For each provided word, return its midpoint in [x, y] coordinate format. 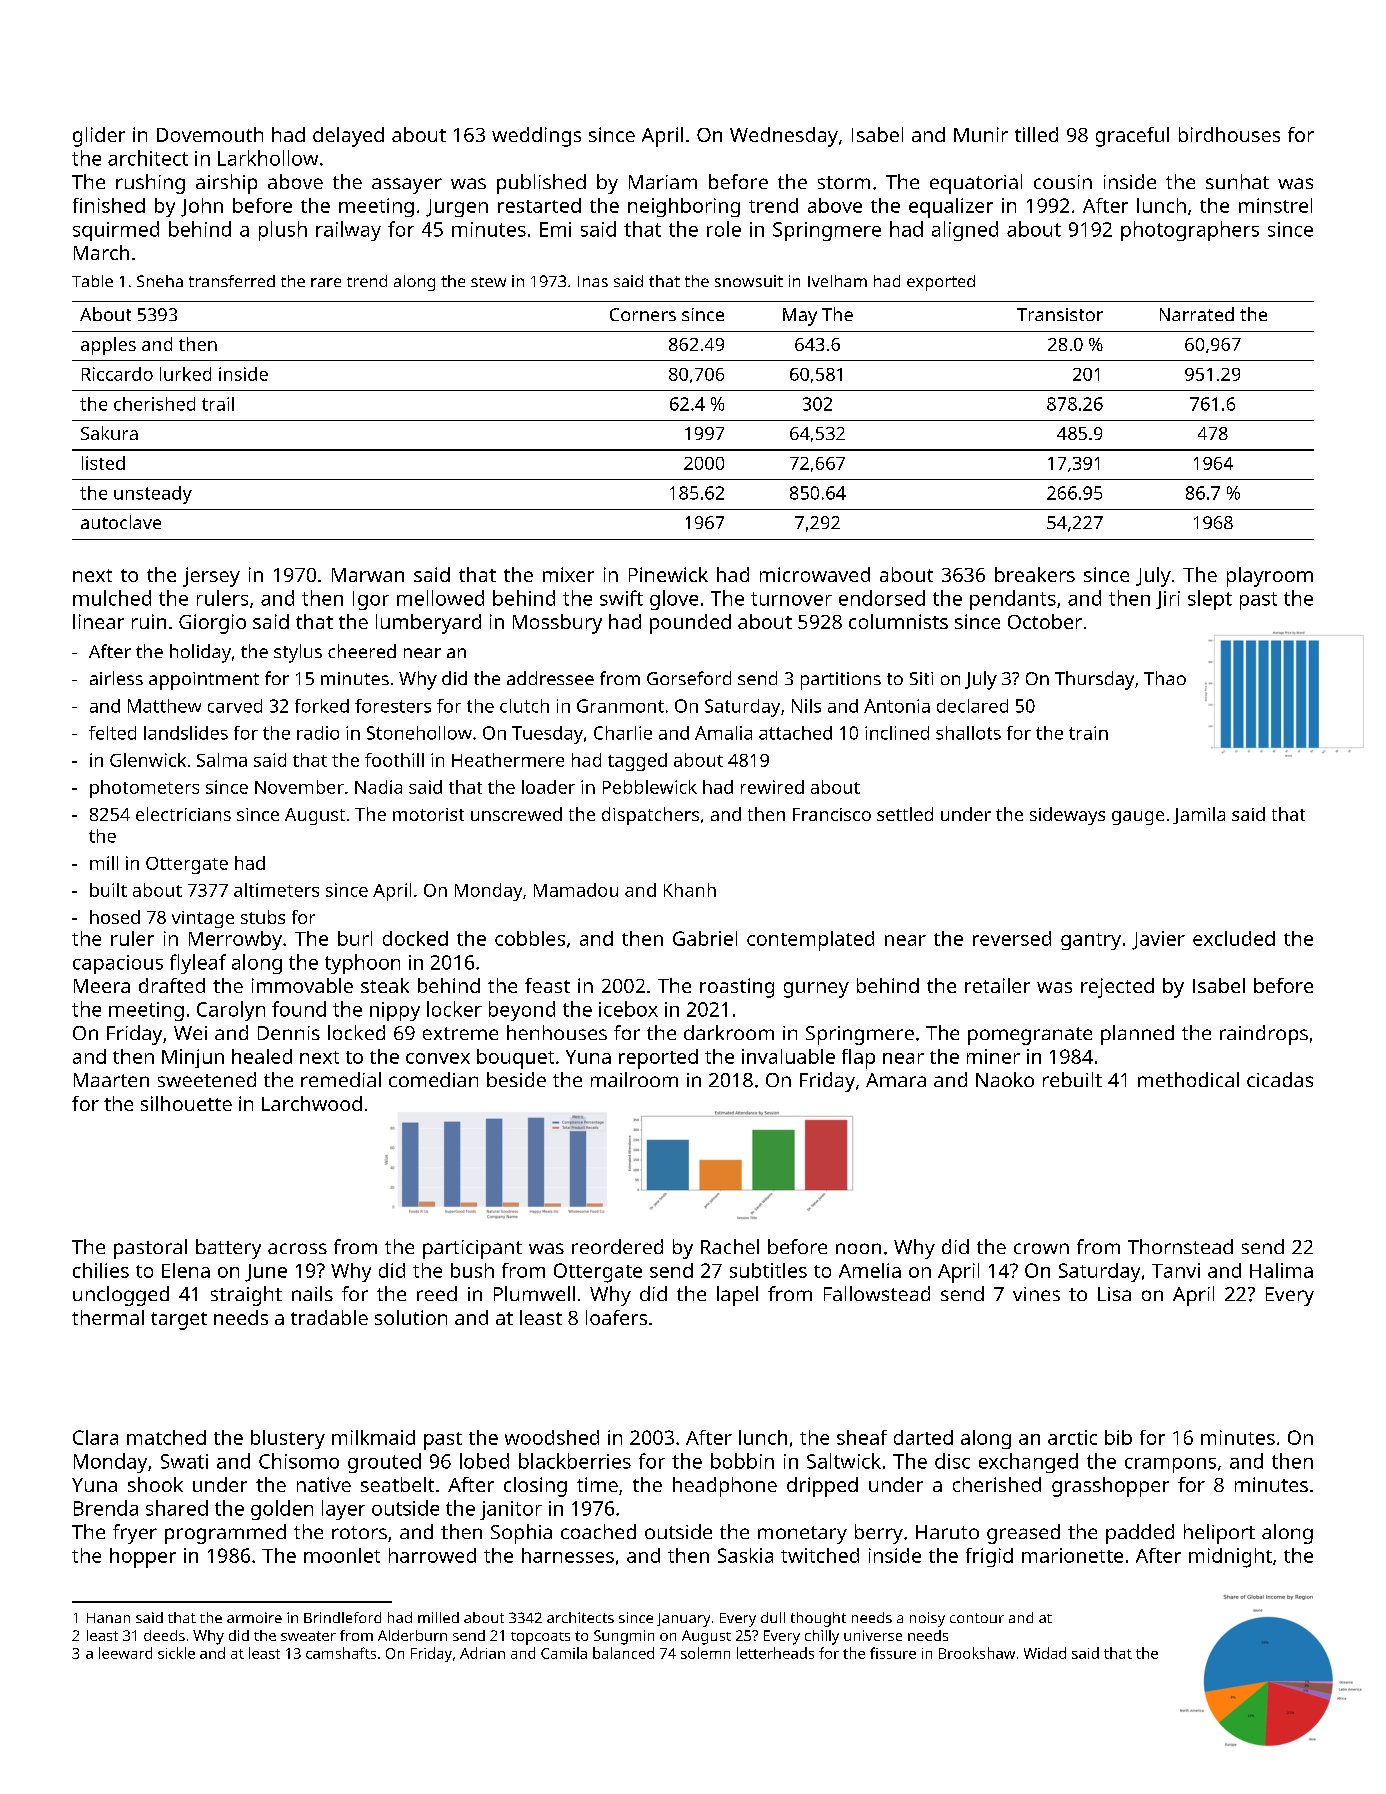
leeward [125, 1653]
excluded [1234, 938]
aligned [965, 231]
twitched [820, 1555]
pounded [690, 624]
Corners [643, 314]
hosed [115, 917]
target [179, 1321]
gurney [816, 990]
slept [1210, 600]
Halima [1281, 1270]
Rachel [730, 1246]
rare [326, 282]
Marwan [368, 575]
